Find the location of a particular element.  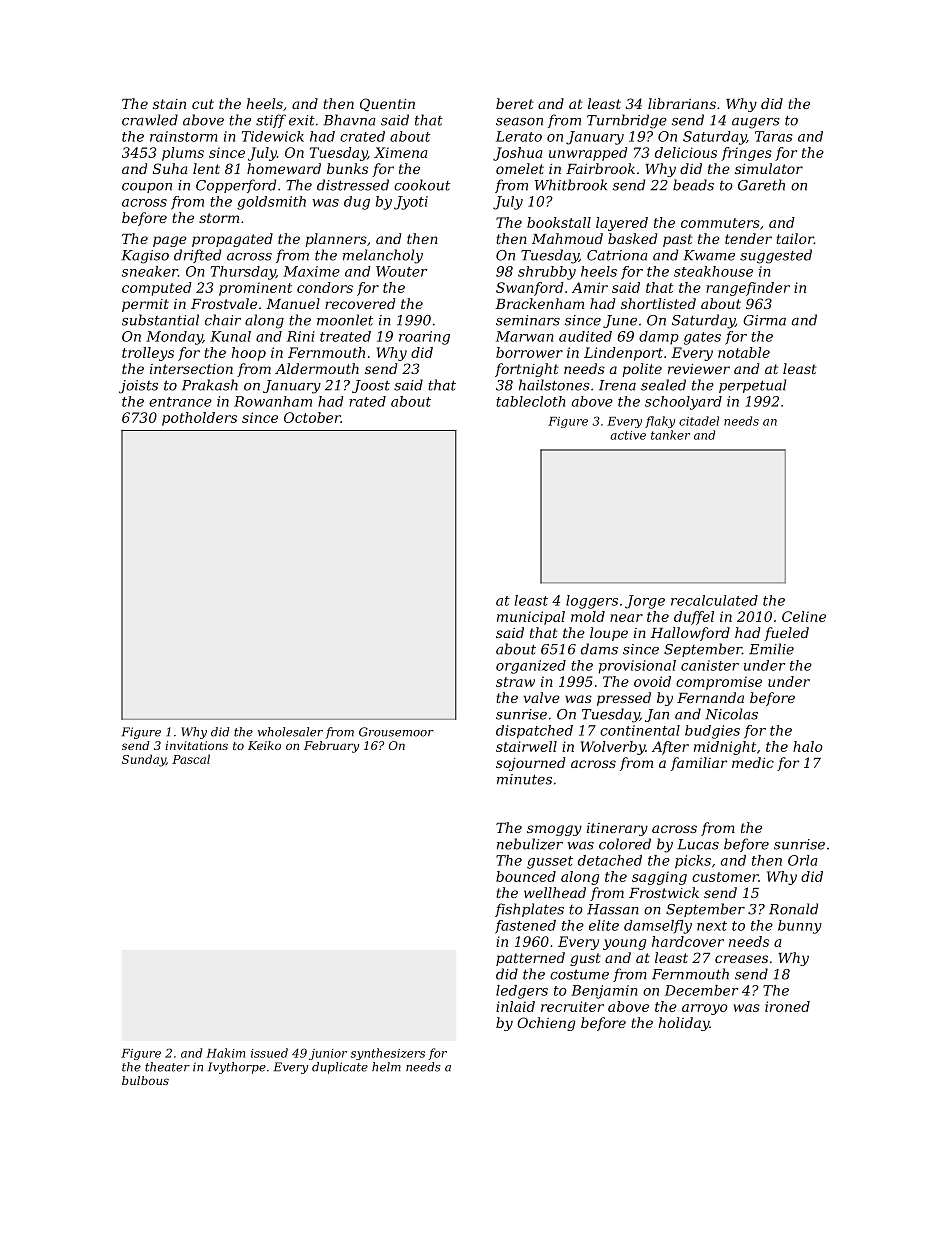

beret is located at coordinates (514, 103).
